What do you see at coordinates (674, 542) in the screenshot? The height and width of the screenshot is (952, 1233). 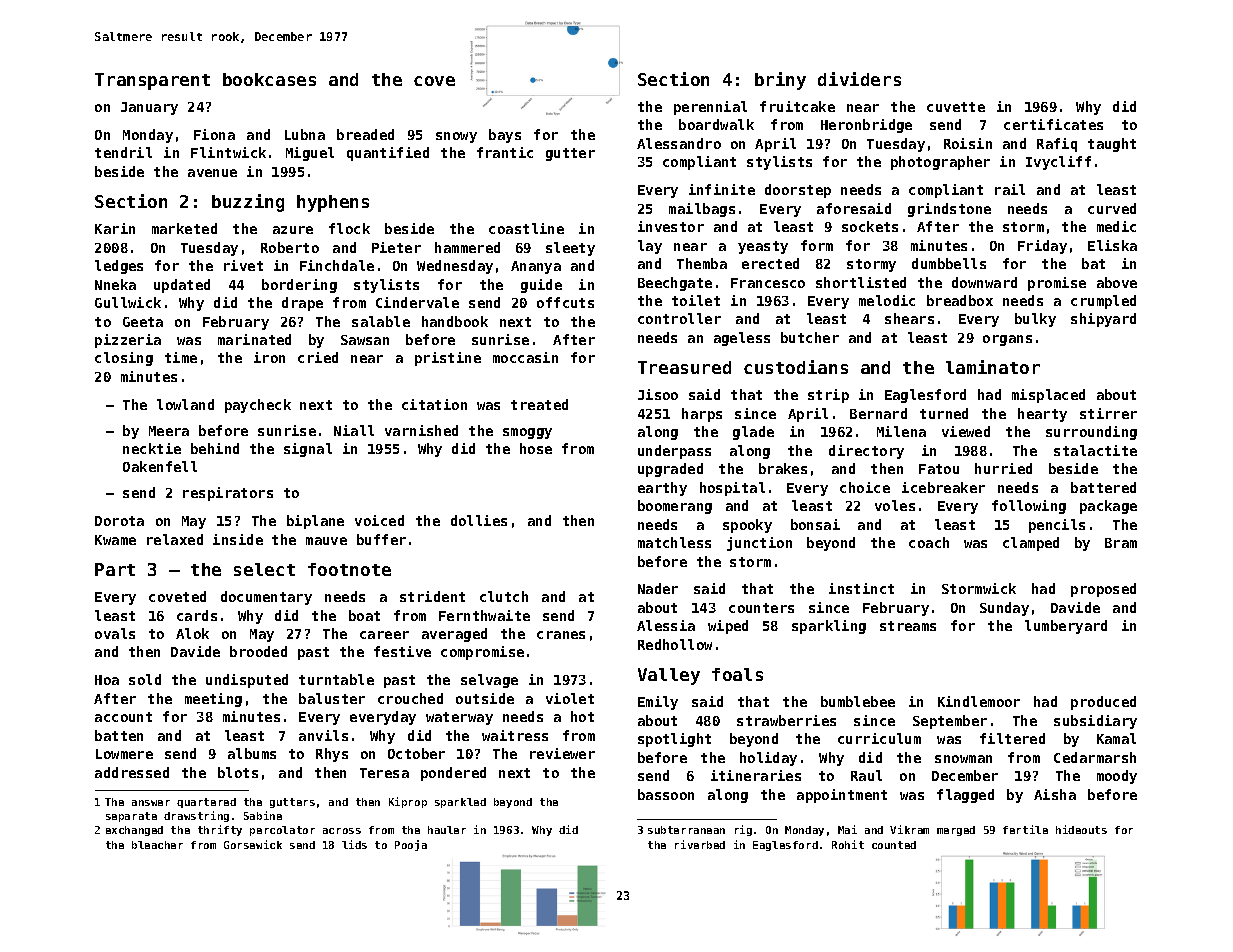 I see `matchless` at bounding box center [674, 542].
